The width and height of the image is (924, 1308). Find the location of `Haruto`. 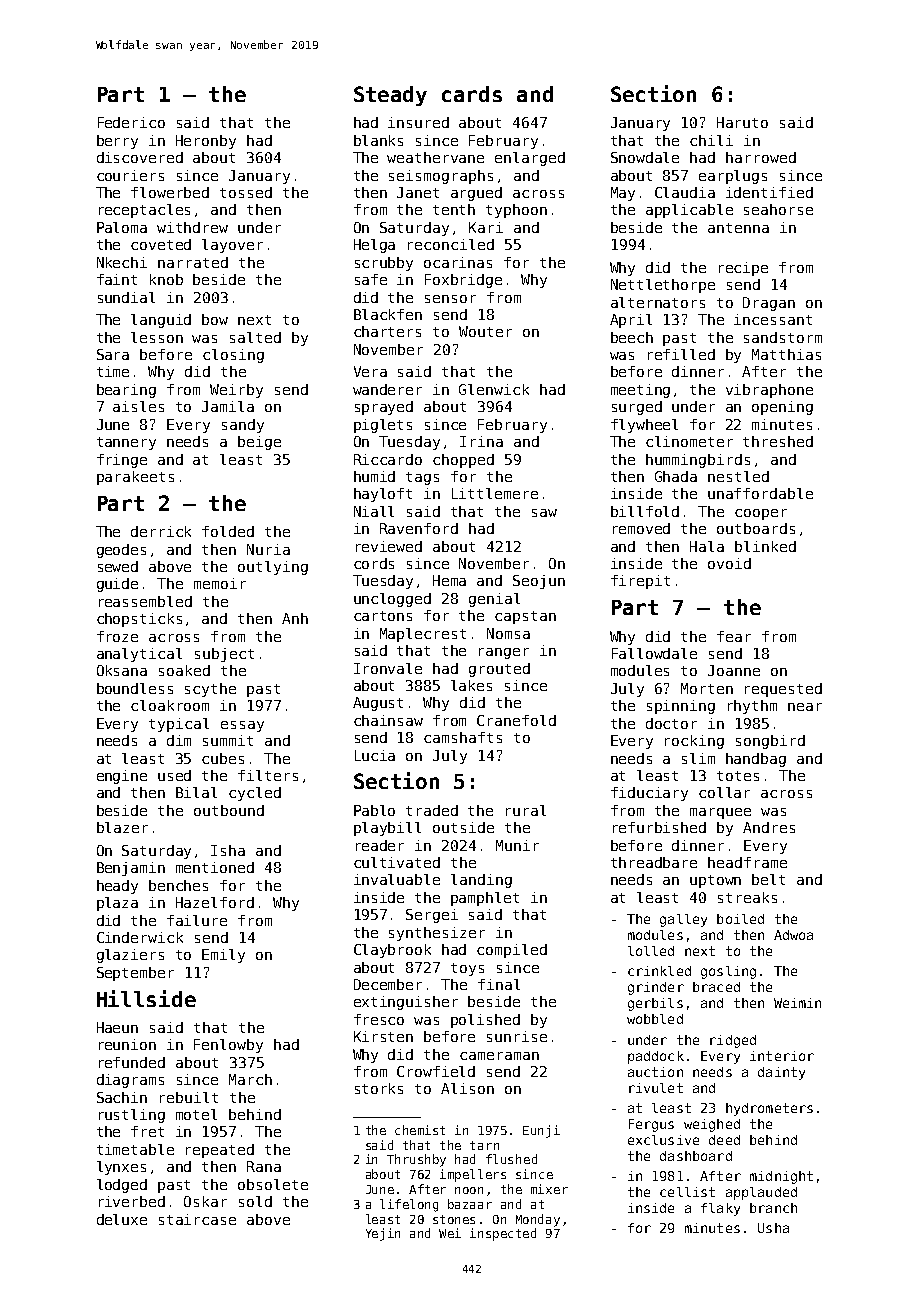

Haruto is located at coordinates (742, 122).
